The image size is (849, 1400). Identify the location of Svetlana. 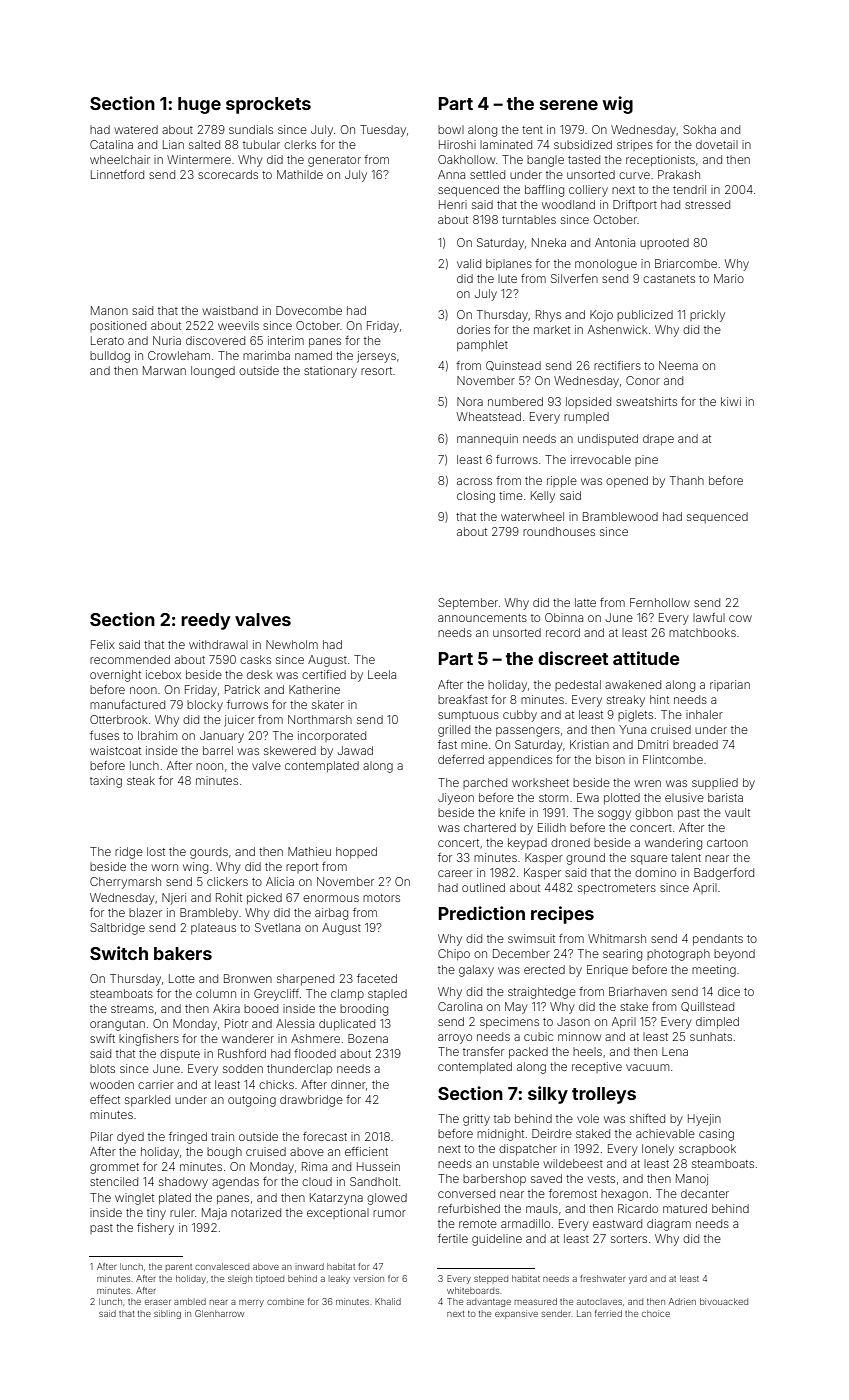
(277, 927).
